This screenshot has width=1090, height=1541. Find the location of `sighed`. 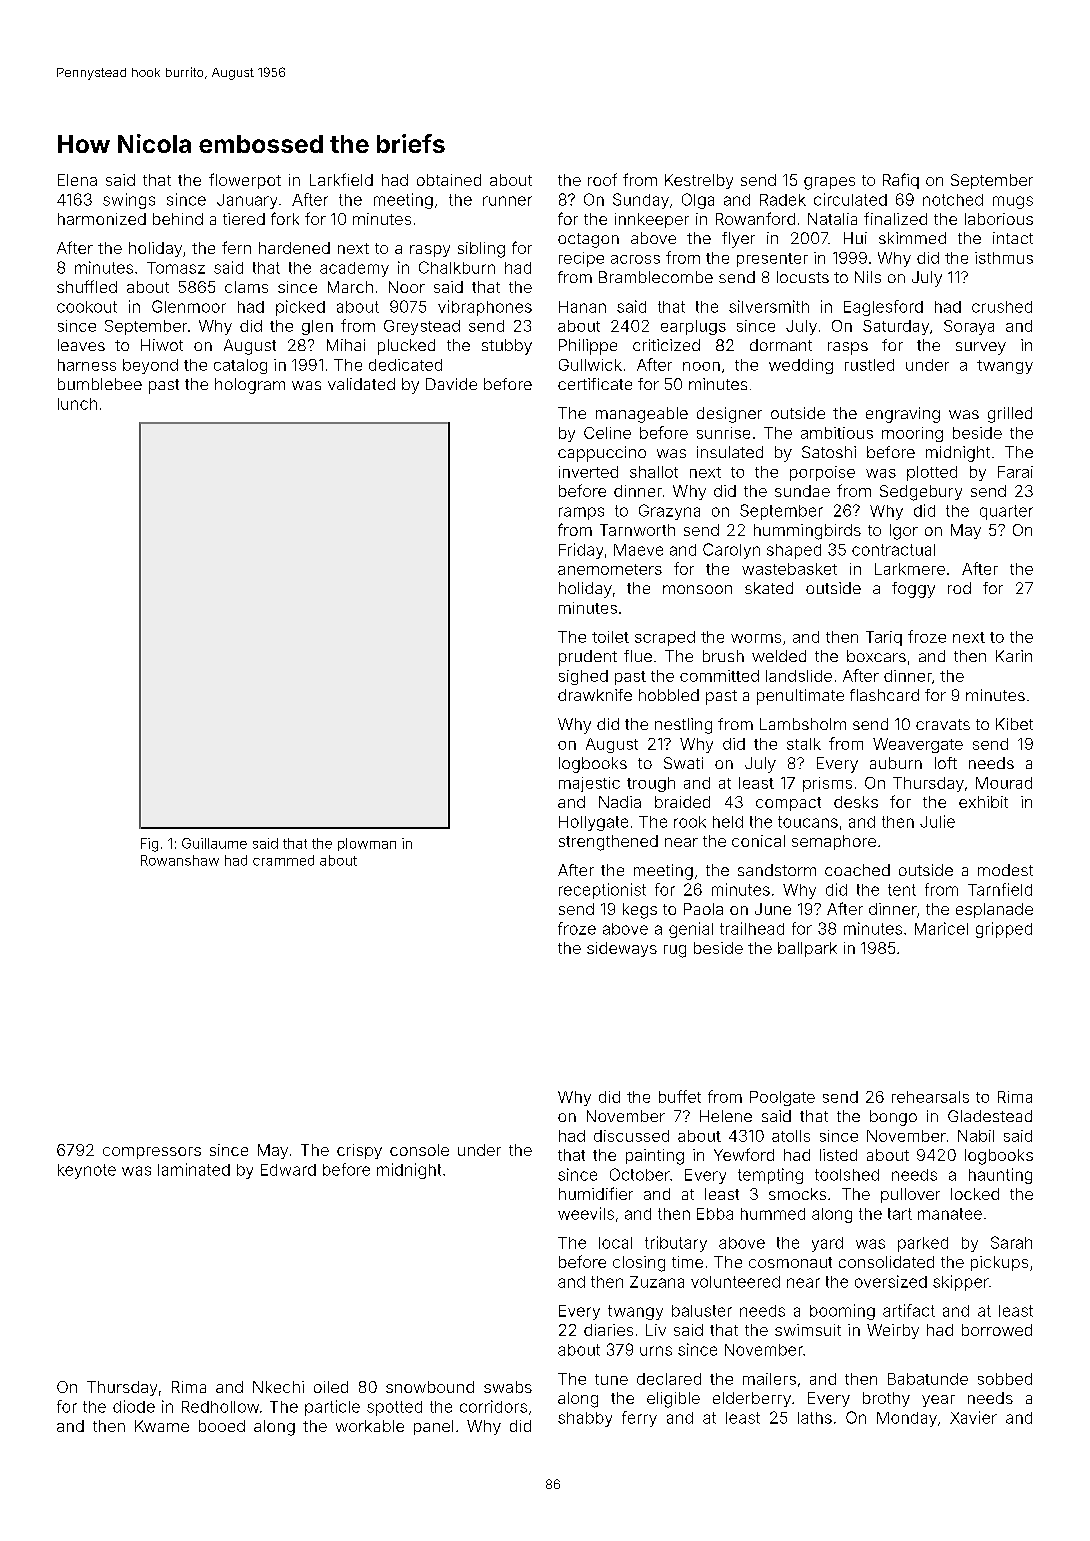

sighed is located at coordinates (583, 677).
